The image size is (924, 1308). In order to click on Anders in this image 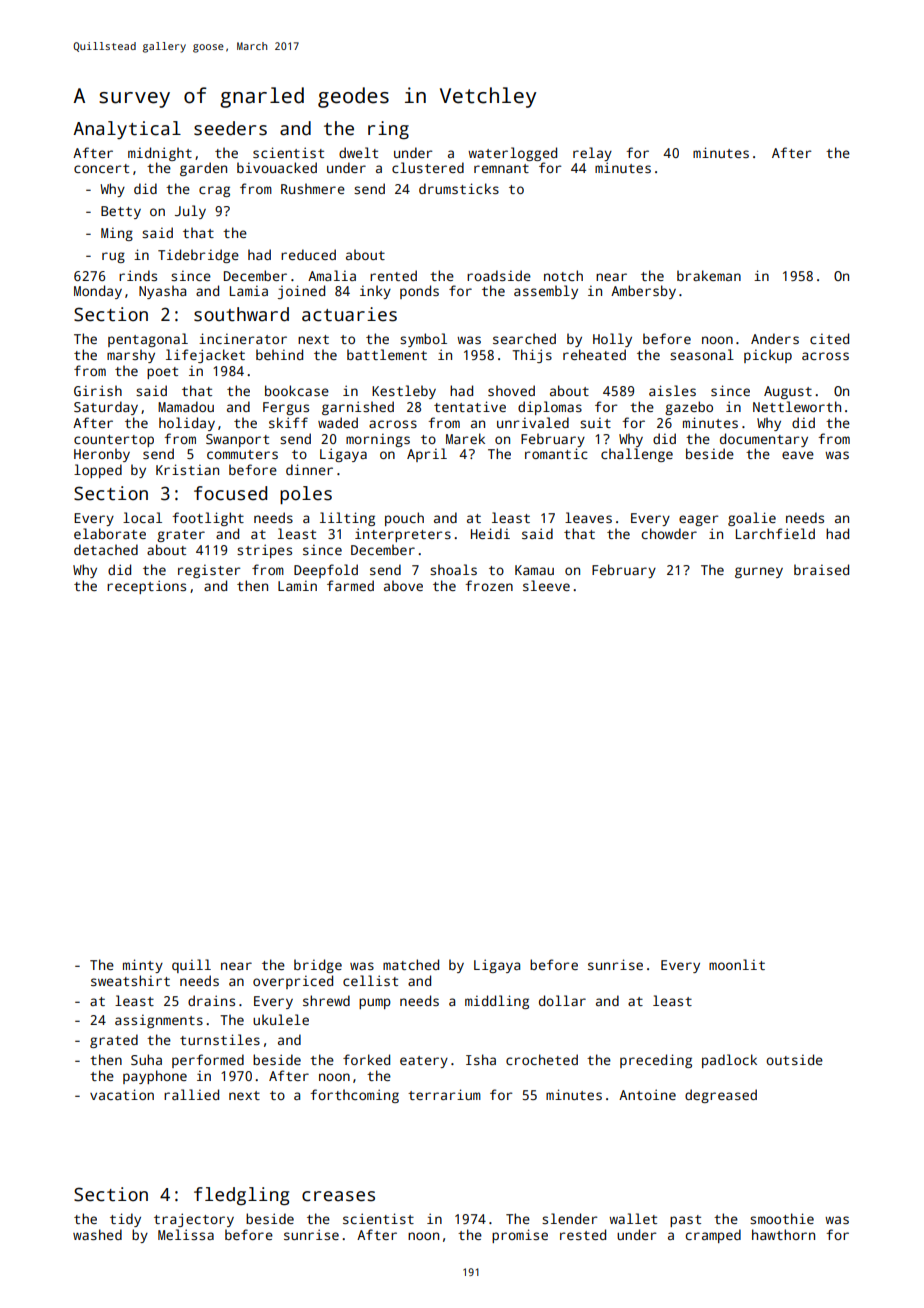, I will do `click(775, 338)`.
